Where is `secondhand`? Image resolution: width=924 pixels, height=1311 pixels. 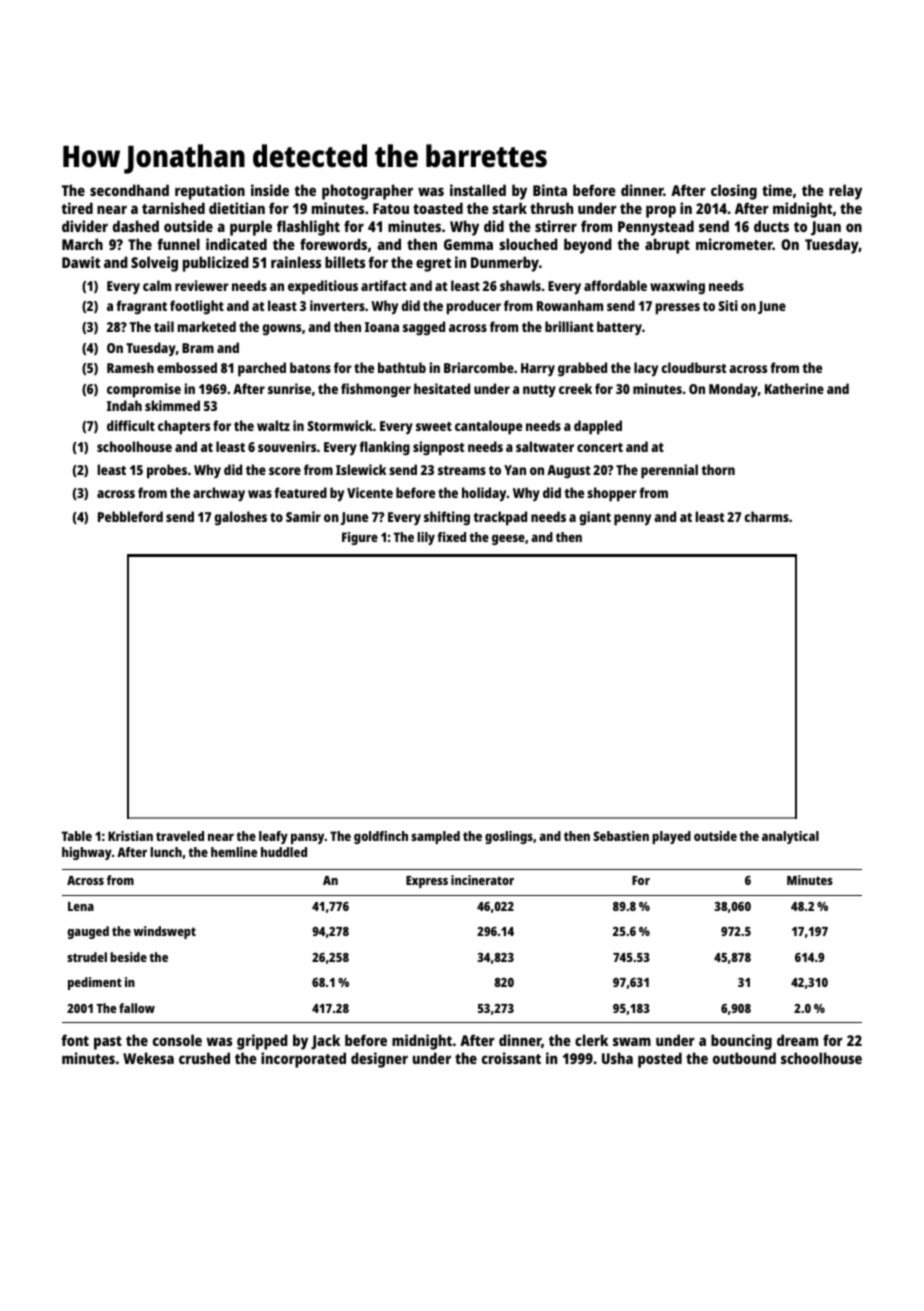
secondhand is located at coordinates (129, 190).
